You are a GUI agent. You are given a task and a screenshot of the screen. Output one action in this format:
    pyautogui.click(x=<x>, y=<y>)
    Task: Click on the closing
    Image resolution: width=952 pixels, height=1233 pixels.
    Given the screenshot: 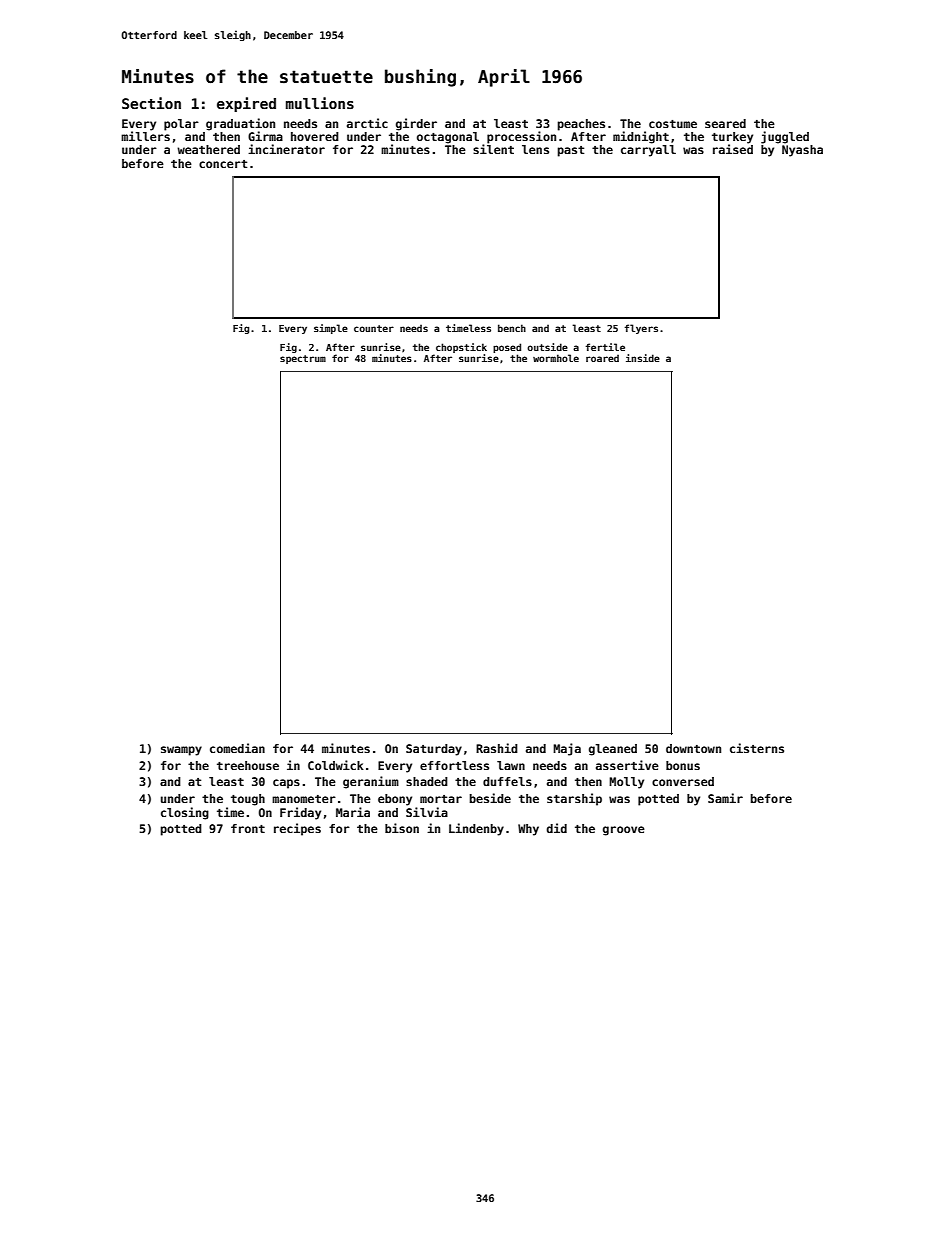 What is the action you would take?
    pyautogui.click(x=185, y=813)
